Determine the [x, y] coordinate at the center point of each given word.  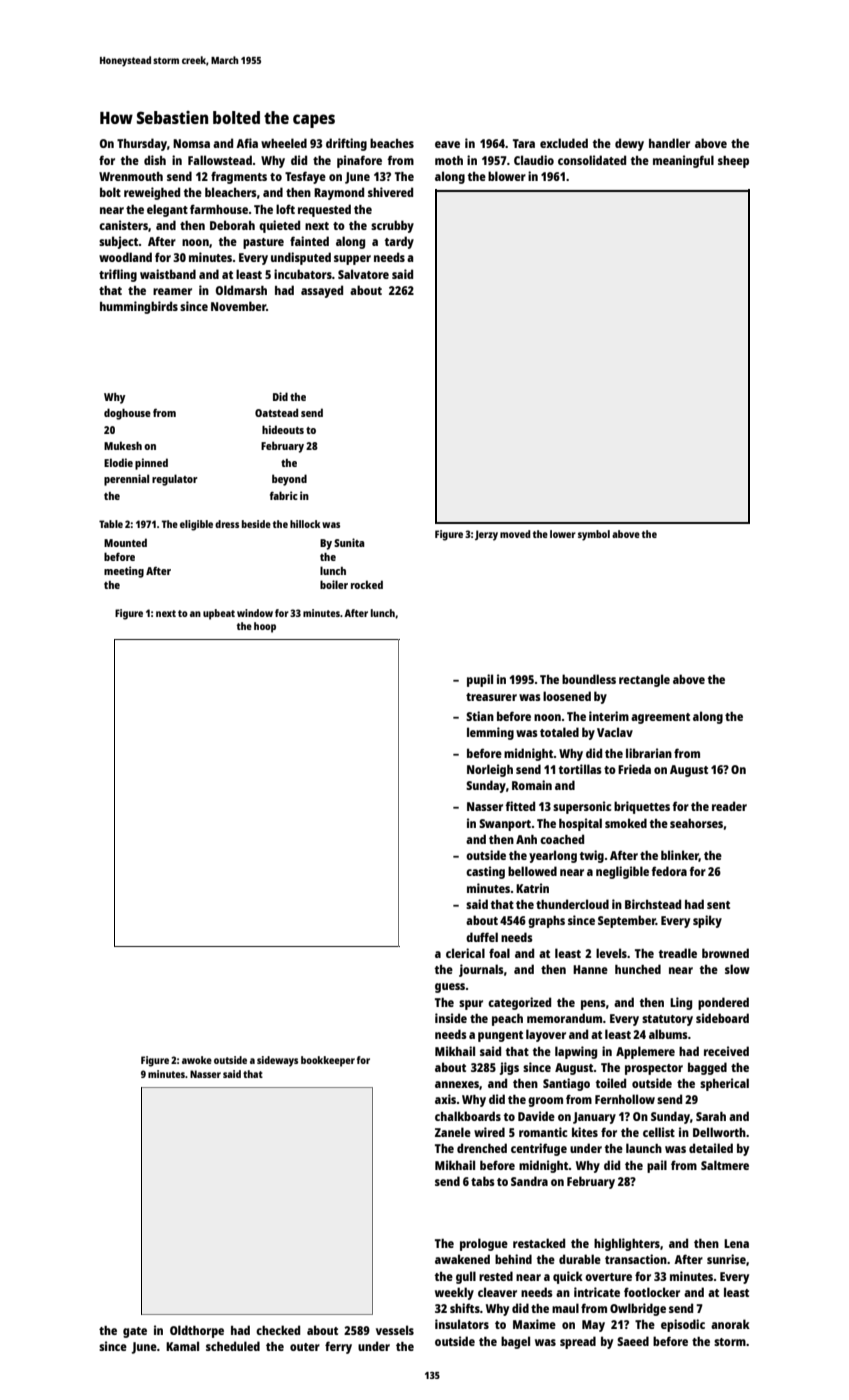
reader [729, 806]
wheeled [284, 143]
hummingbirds [139, 307]
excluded [564, 143]
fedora [669, 871]
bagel [515, 1342]
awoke [197, 1060]
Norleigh [490, 770]
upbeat [219, 614]
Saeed [633, 1341]
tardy [399, 242]
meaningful [683, 161]
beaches [392, 143]
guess [450, 988]
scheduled [233, 1346]
